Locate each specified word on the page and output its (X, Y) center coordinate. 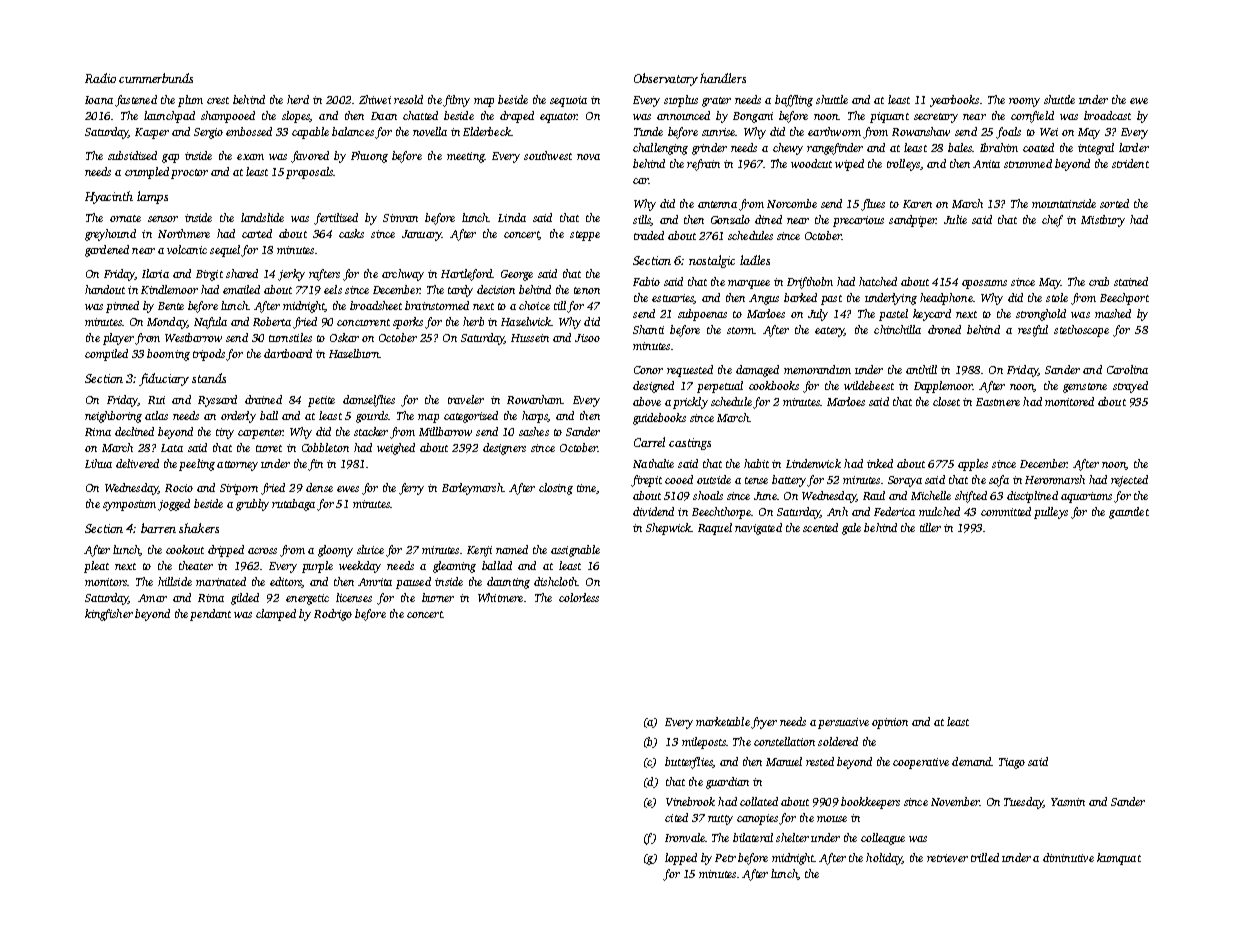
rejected (1129, 481)
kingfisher (109, 615)
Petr (725, 858)
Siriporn (239, 489)
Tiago (1012, 763)
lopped (681, 859)
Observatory (666, 79)
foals (1008, 133)
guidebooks (659, 419)
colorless (579, 597)
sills (642, 220)
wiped (849, 165)
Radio (100, 78)
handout (105, 289)
